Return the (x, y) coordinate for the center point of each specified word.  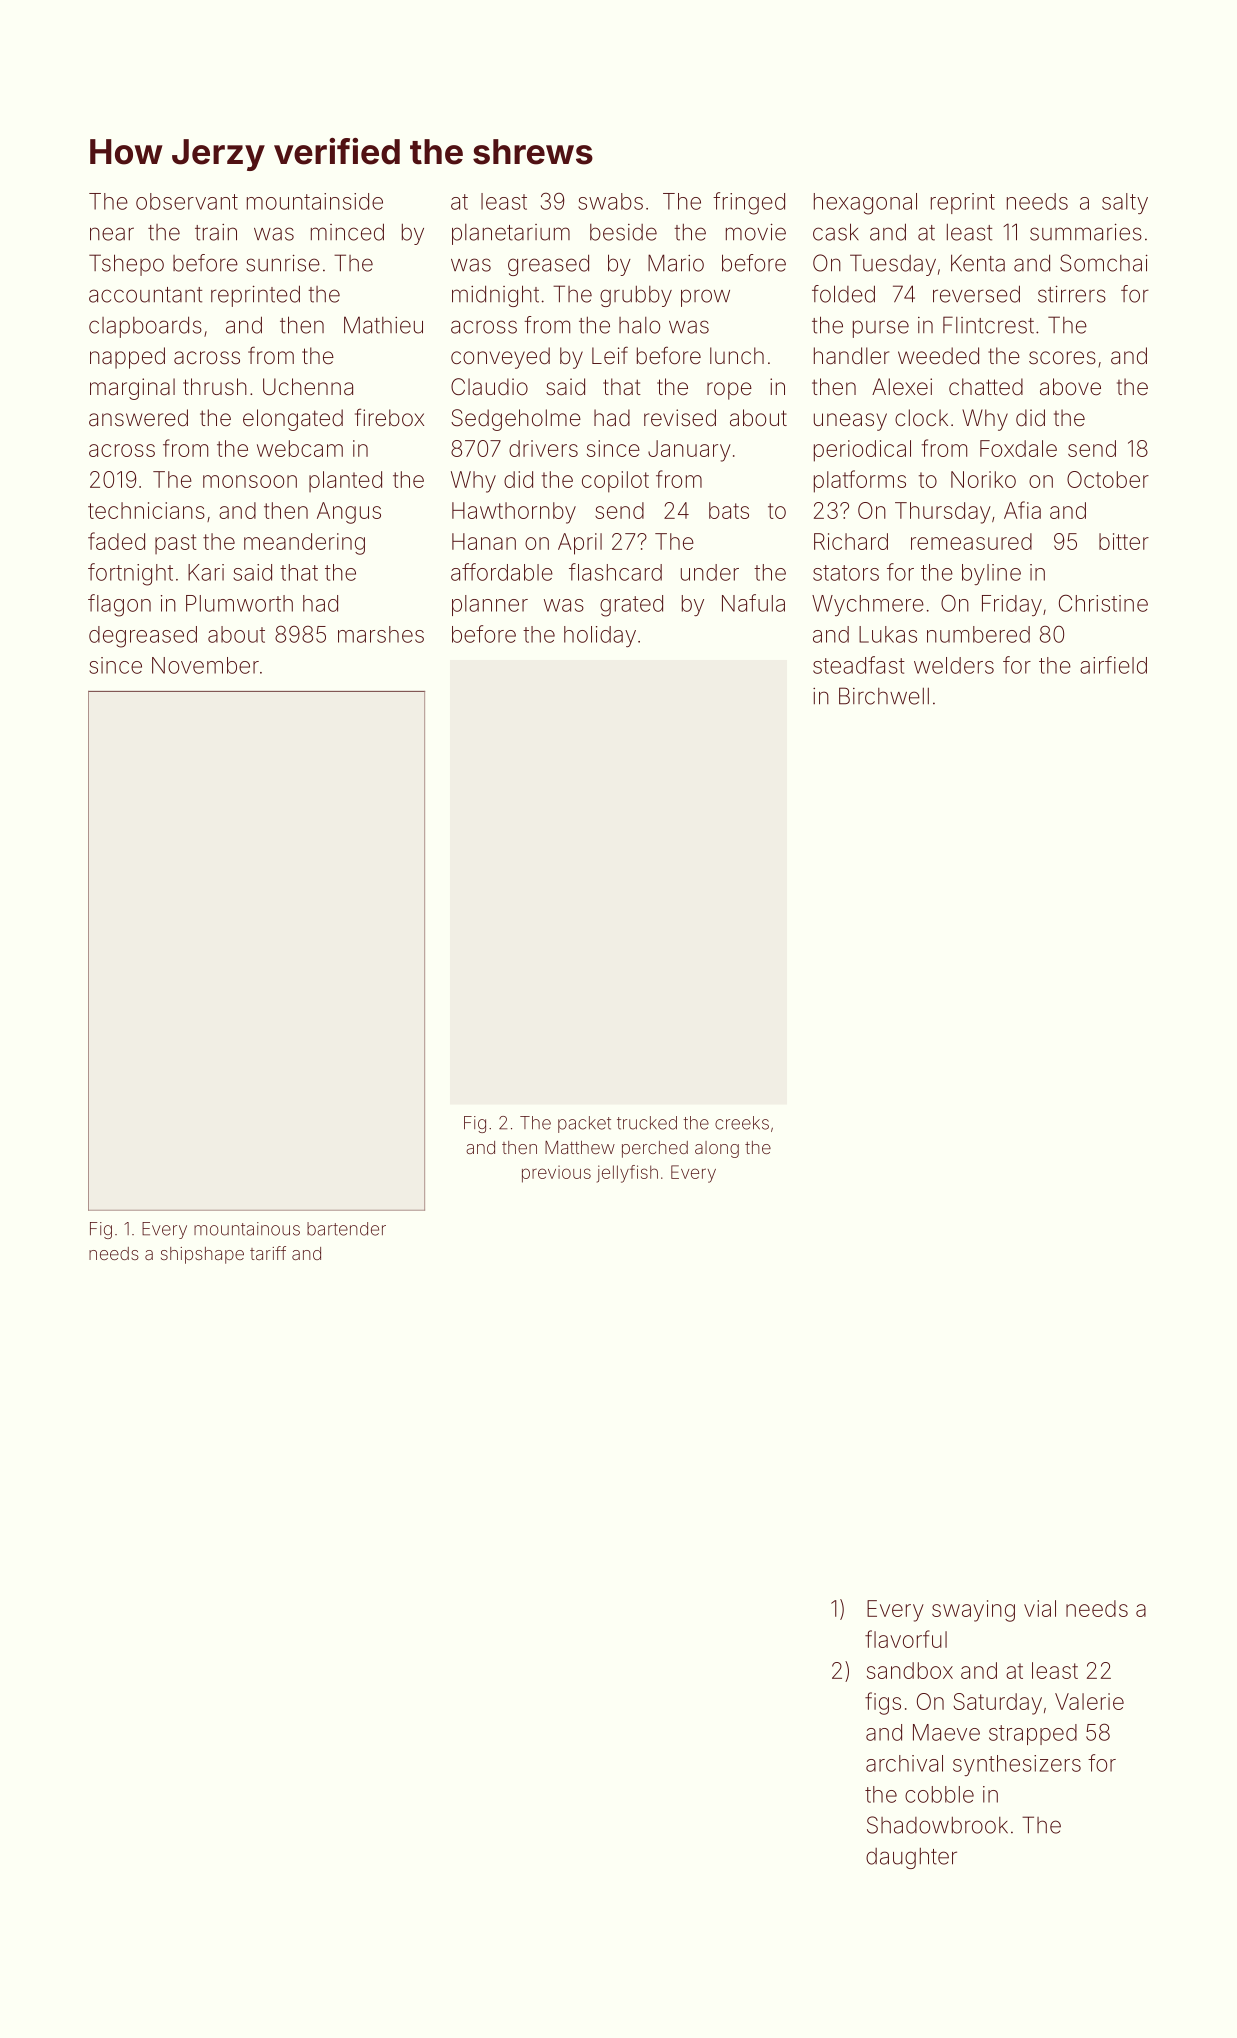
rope (729, 391)
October (1108, 479)
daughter (911, 1858)
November (205, 665)
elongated (293, 420)
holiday (600, 636)
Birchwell (884, 696)
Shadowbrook (937, 1825)
